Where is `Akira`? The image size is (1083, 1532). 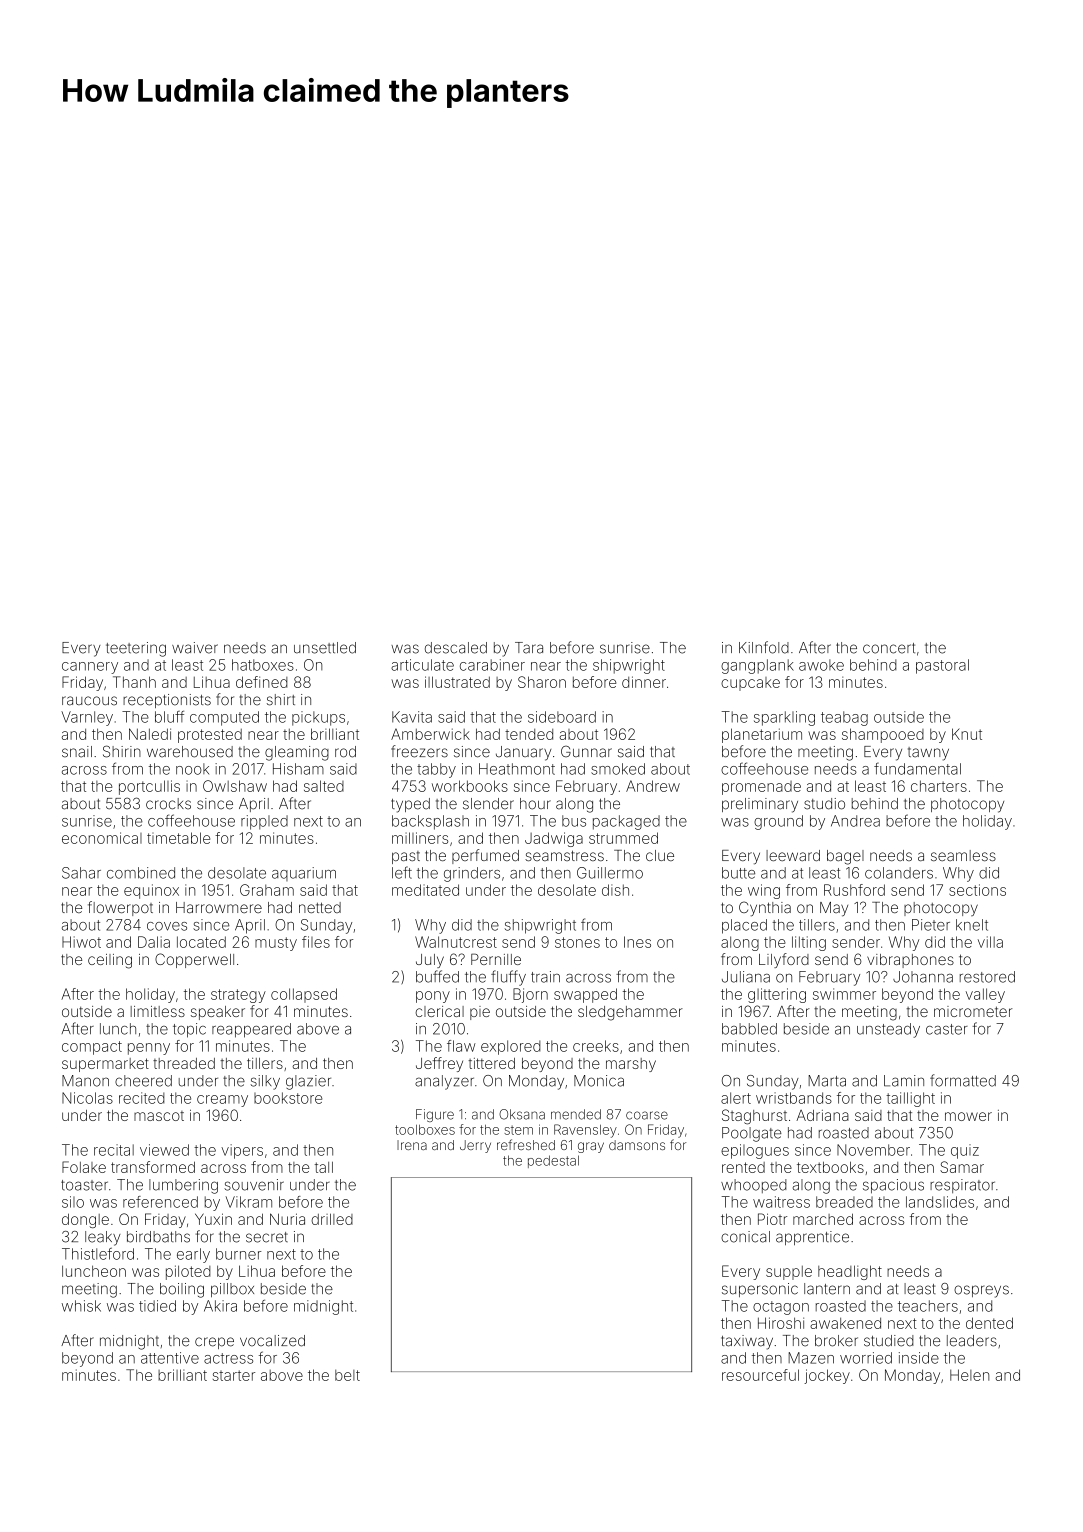 Akira is located at coordinates (220, 1306).
